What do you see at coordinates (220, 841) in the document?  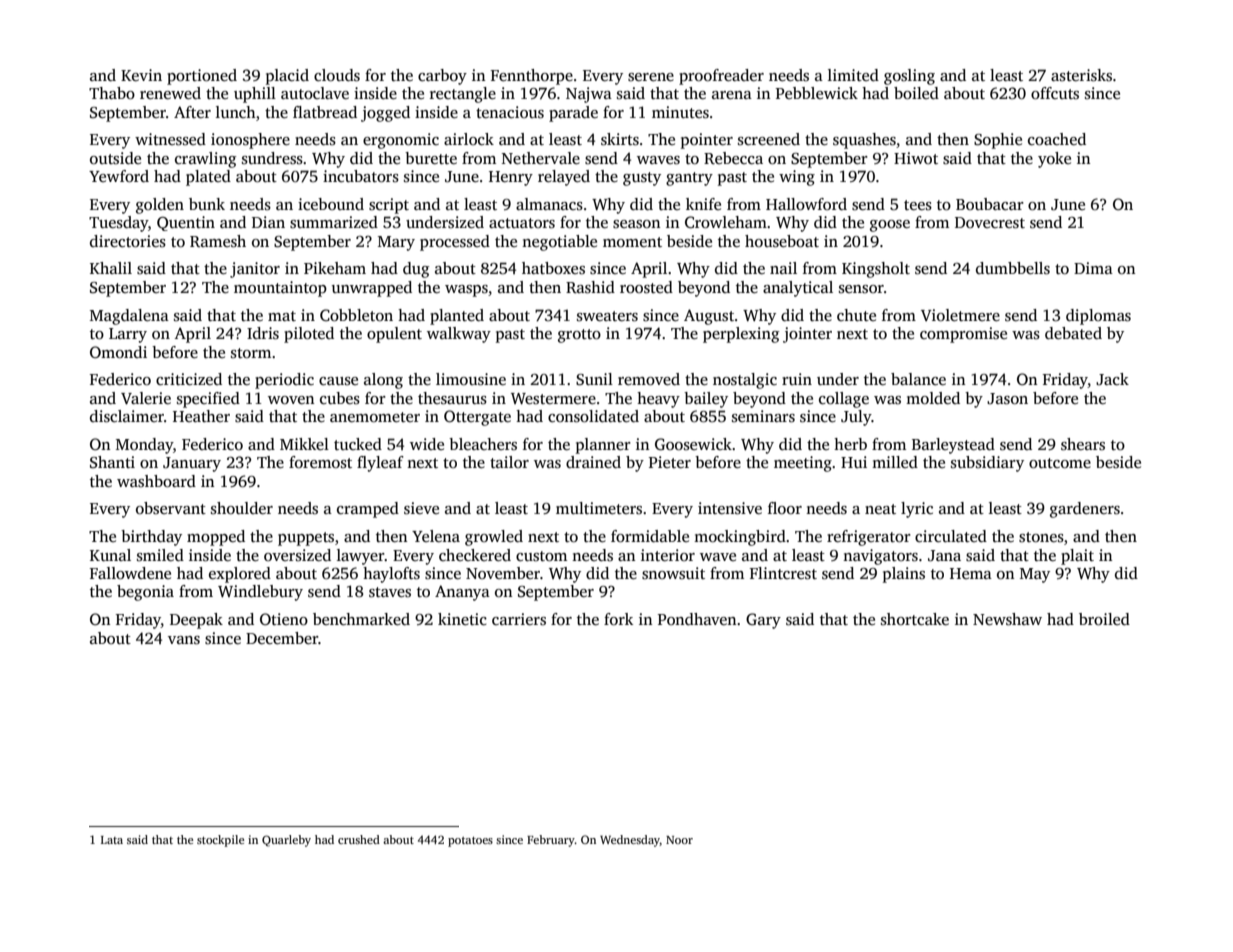 I see `stockpile` at bounding box center [220, 841].
